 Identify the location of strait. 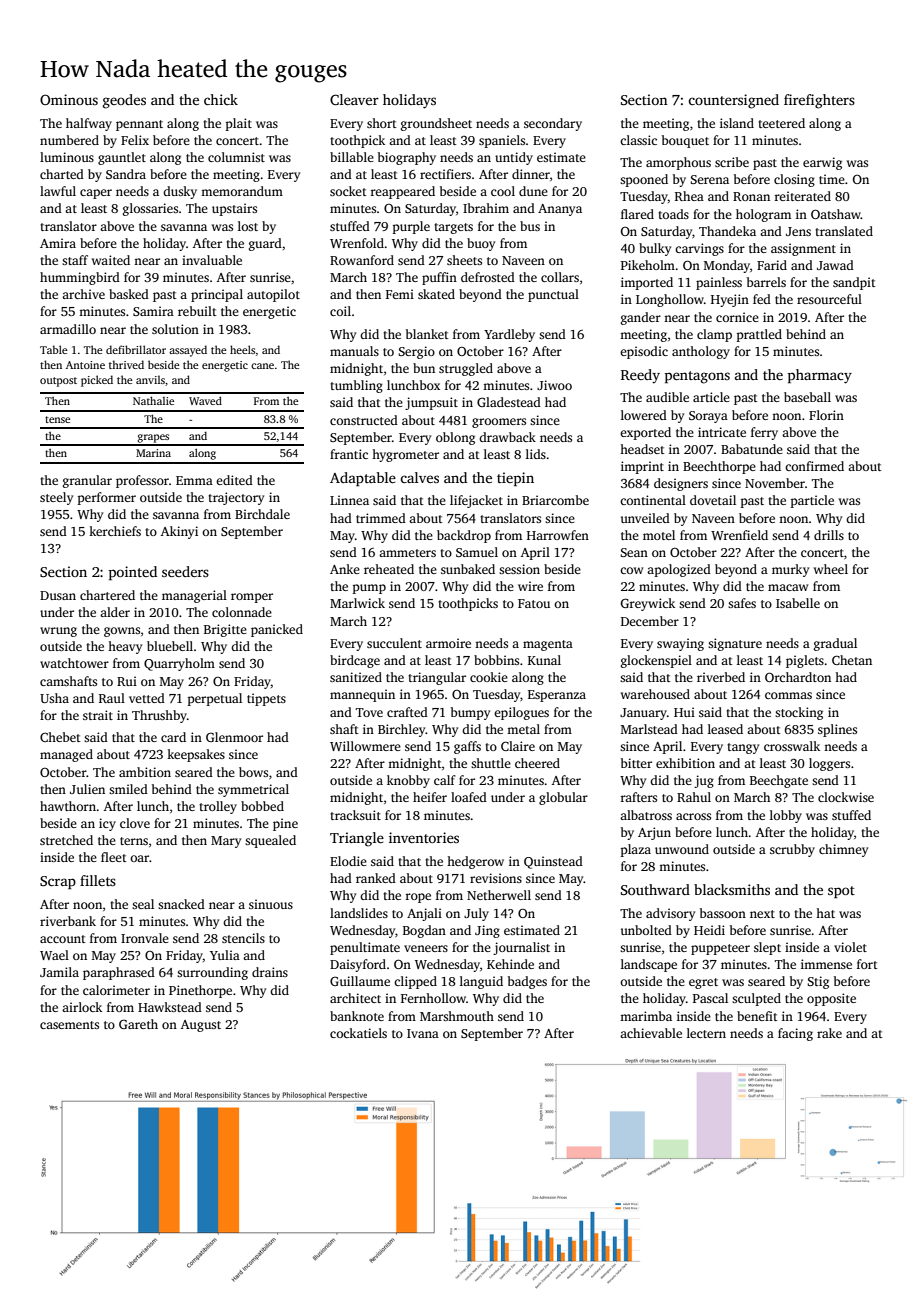
(98, 715).
